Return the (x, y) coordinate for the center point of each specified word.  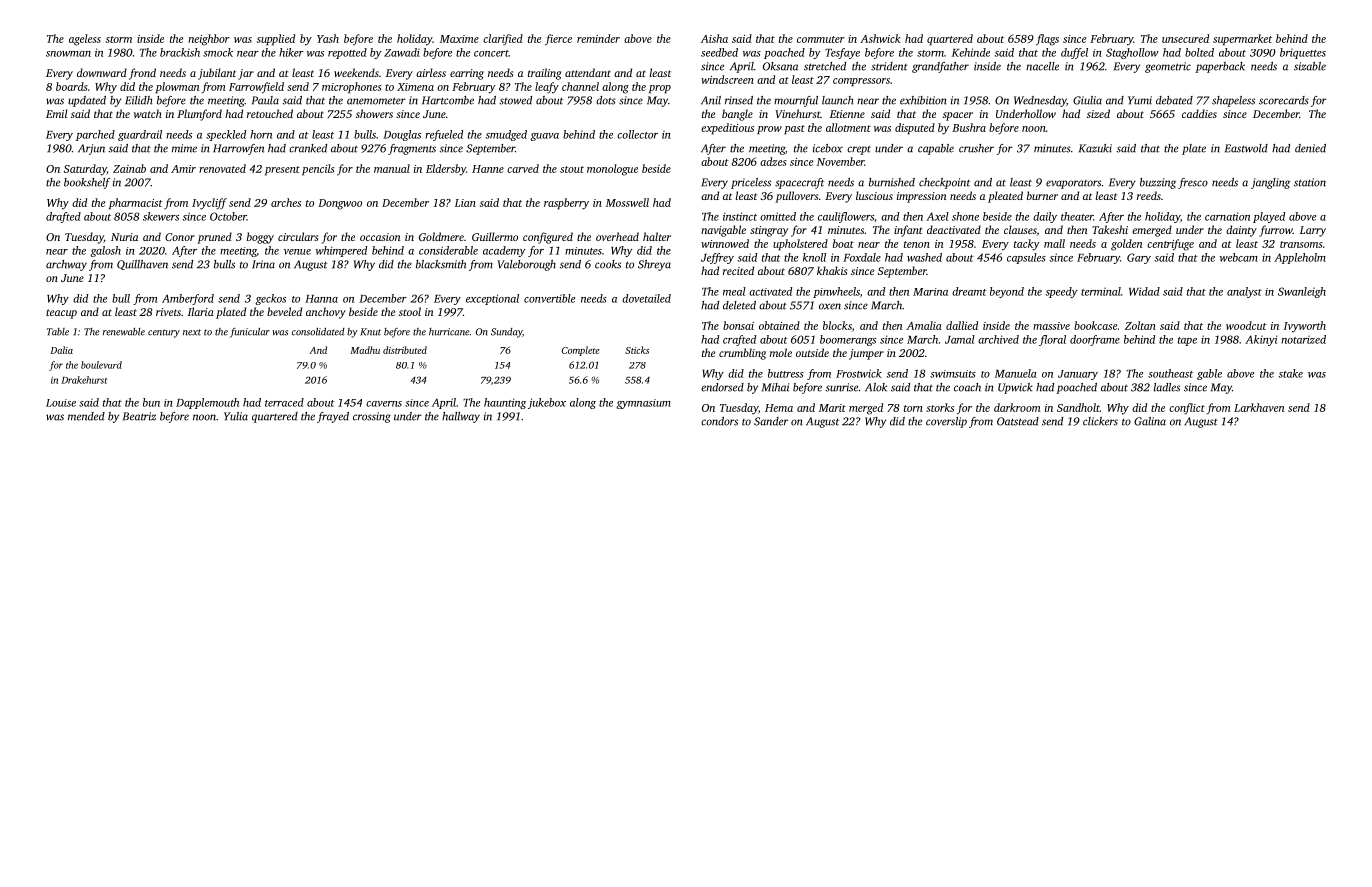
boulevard (101, 365)
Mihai (775, 387)
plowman (177, 88)
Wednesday (1040, 101)
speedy (1062, 292)
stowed (516, 100)
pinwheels (836, 292)
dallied (962, 325)
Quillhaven (142, 265)
